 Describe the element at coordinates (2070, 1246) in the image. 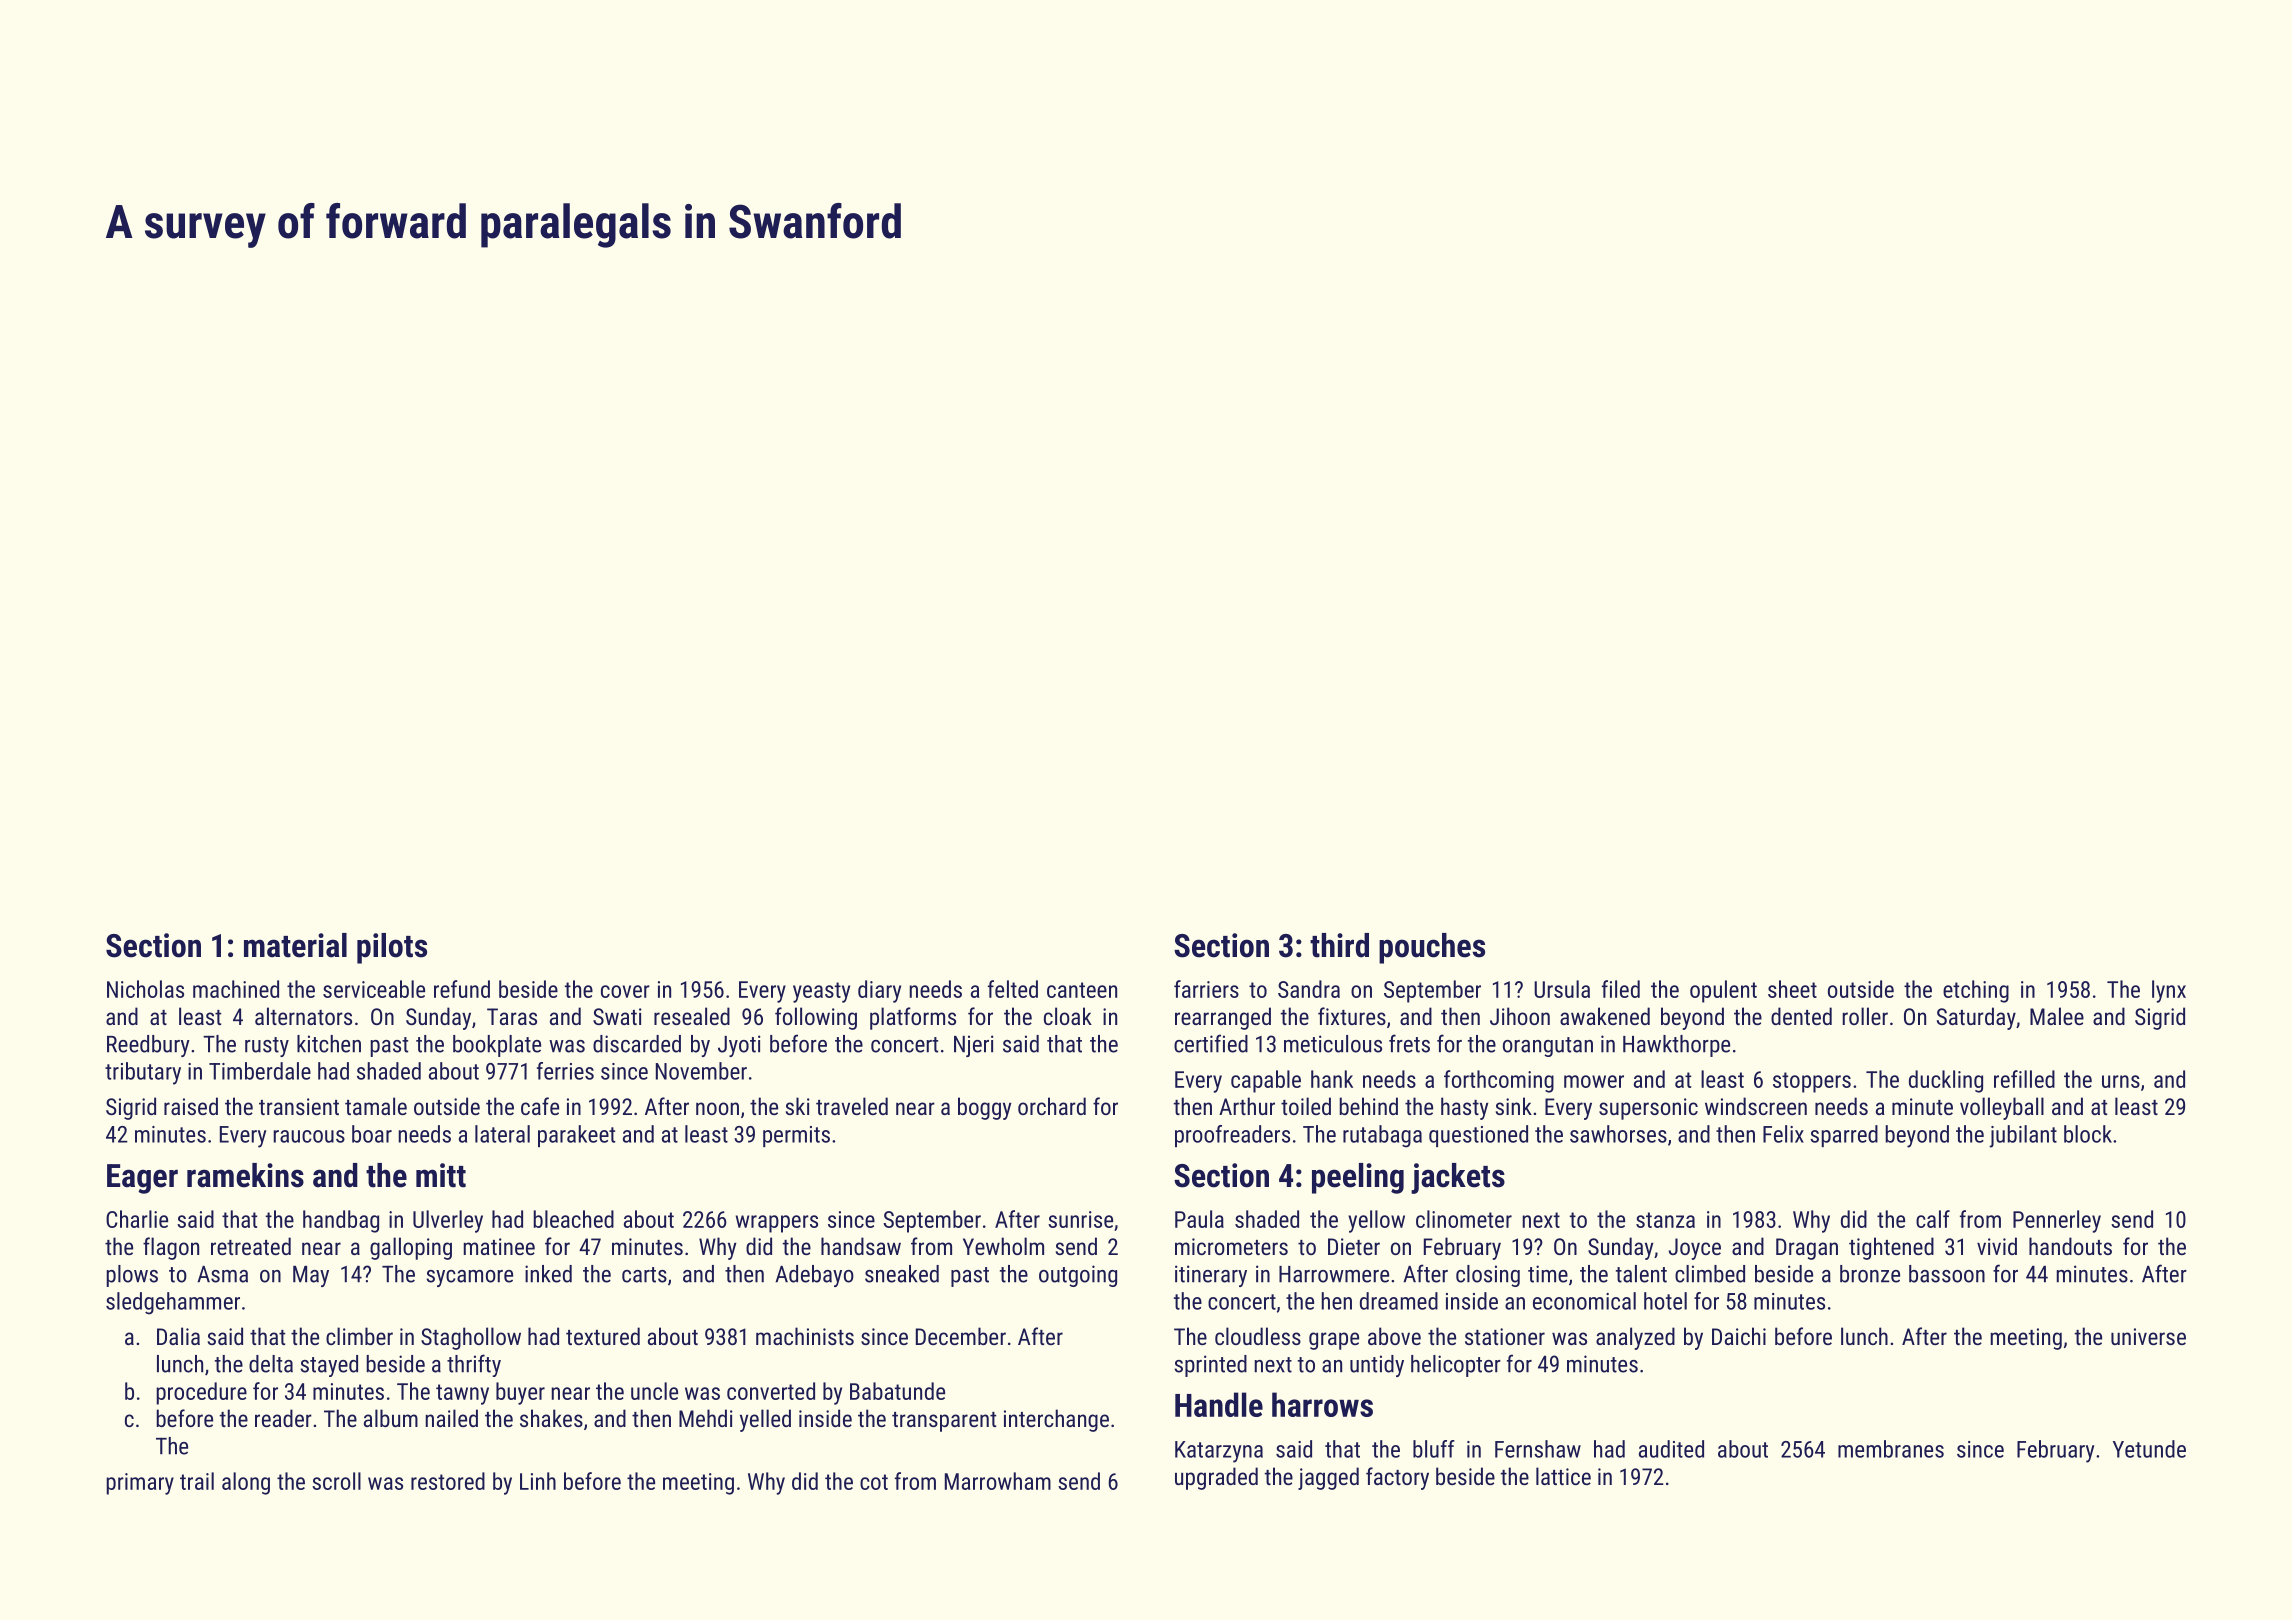

I see `handouts` at that location.
